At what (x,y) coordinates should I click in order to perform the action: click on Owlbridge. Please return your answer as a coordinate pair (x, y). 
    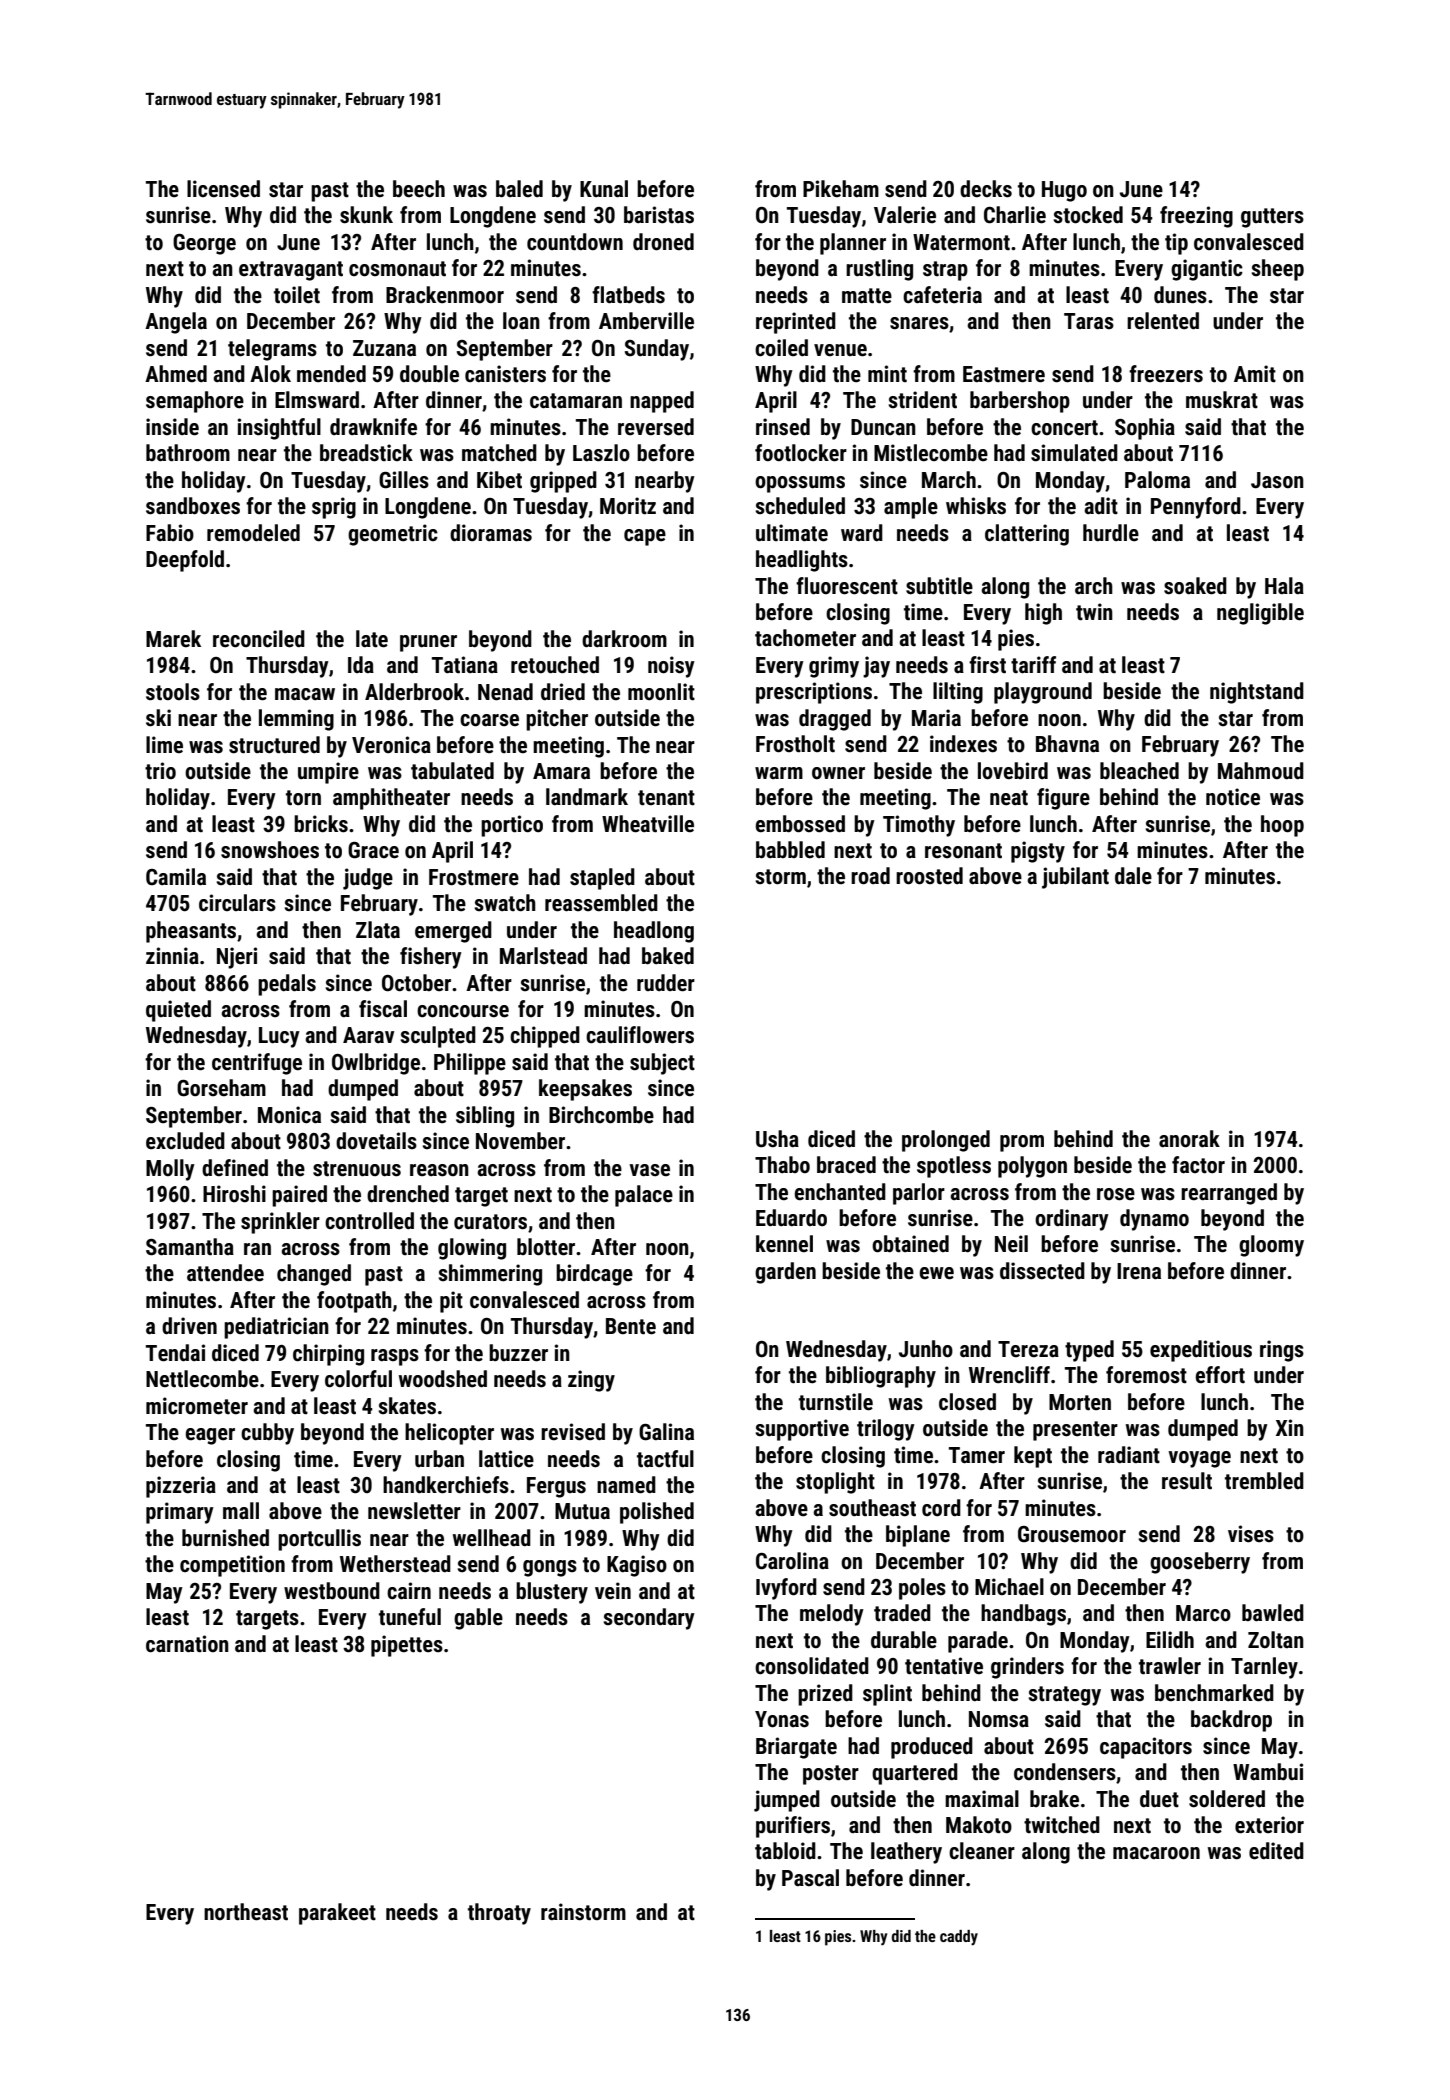
    Looking at the image, I should click on (376, 1064).
